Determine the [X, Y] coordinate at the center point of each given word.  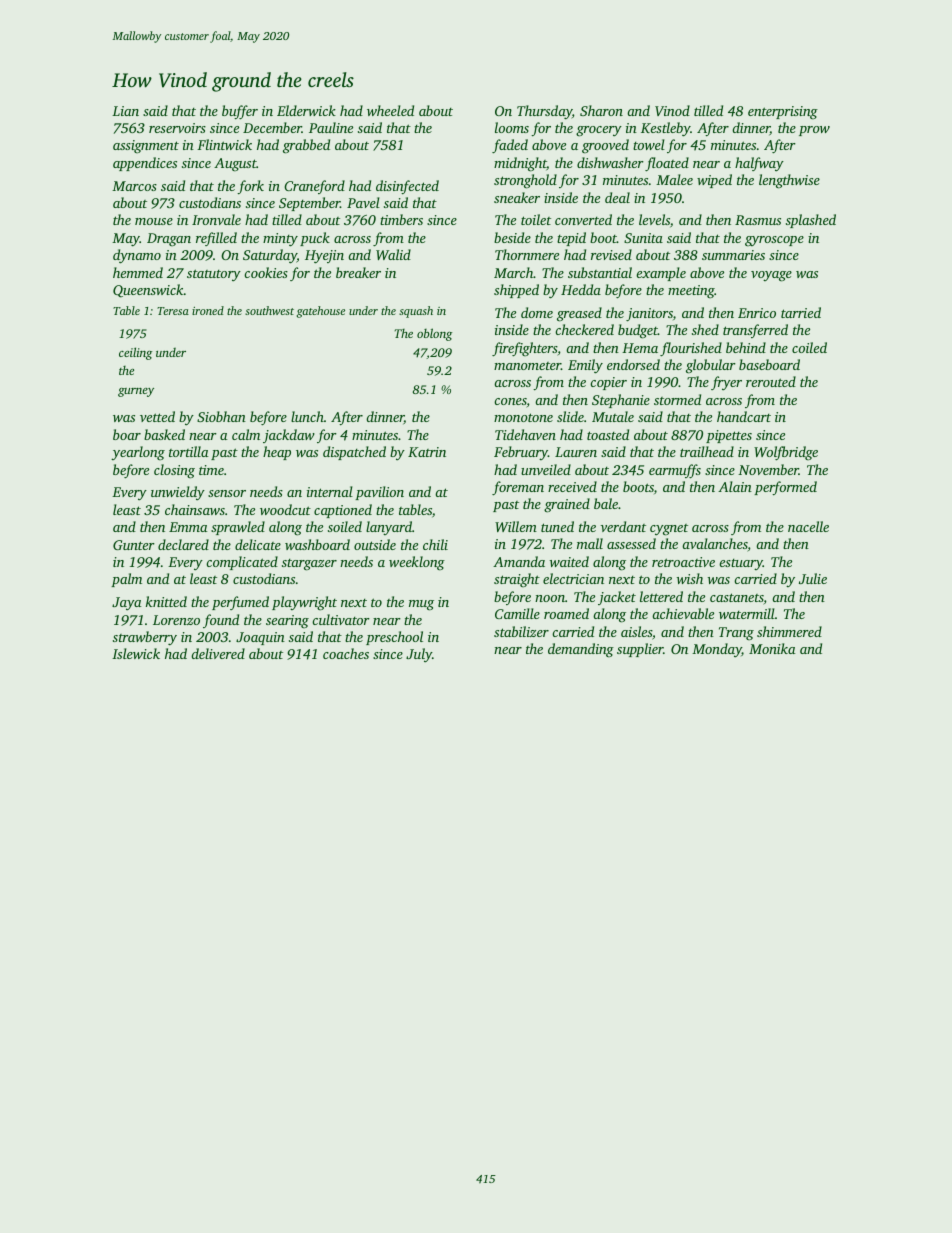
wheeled [390, 110]
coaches [346, 653]
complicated [242, 563]
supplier [640, 650]
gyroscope [774, 241]
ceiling [135, 353]
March [514, 272]
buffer [240, 112]
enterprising [783, 113]
